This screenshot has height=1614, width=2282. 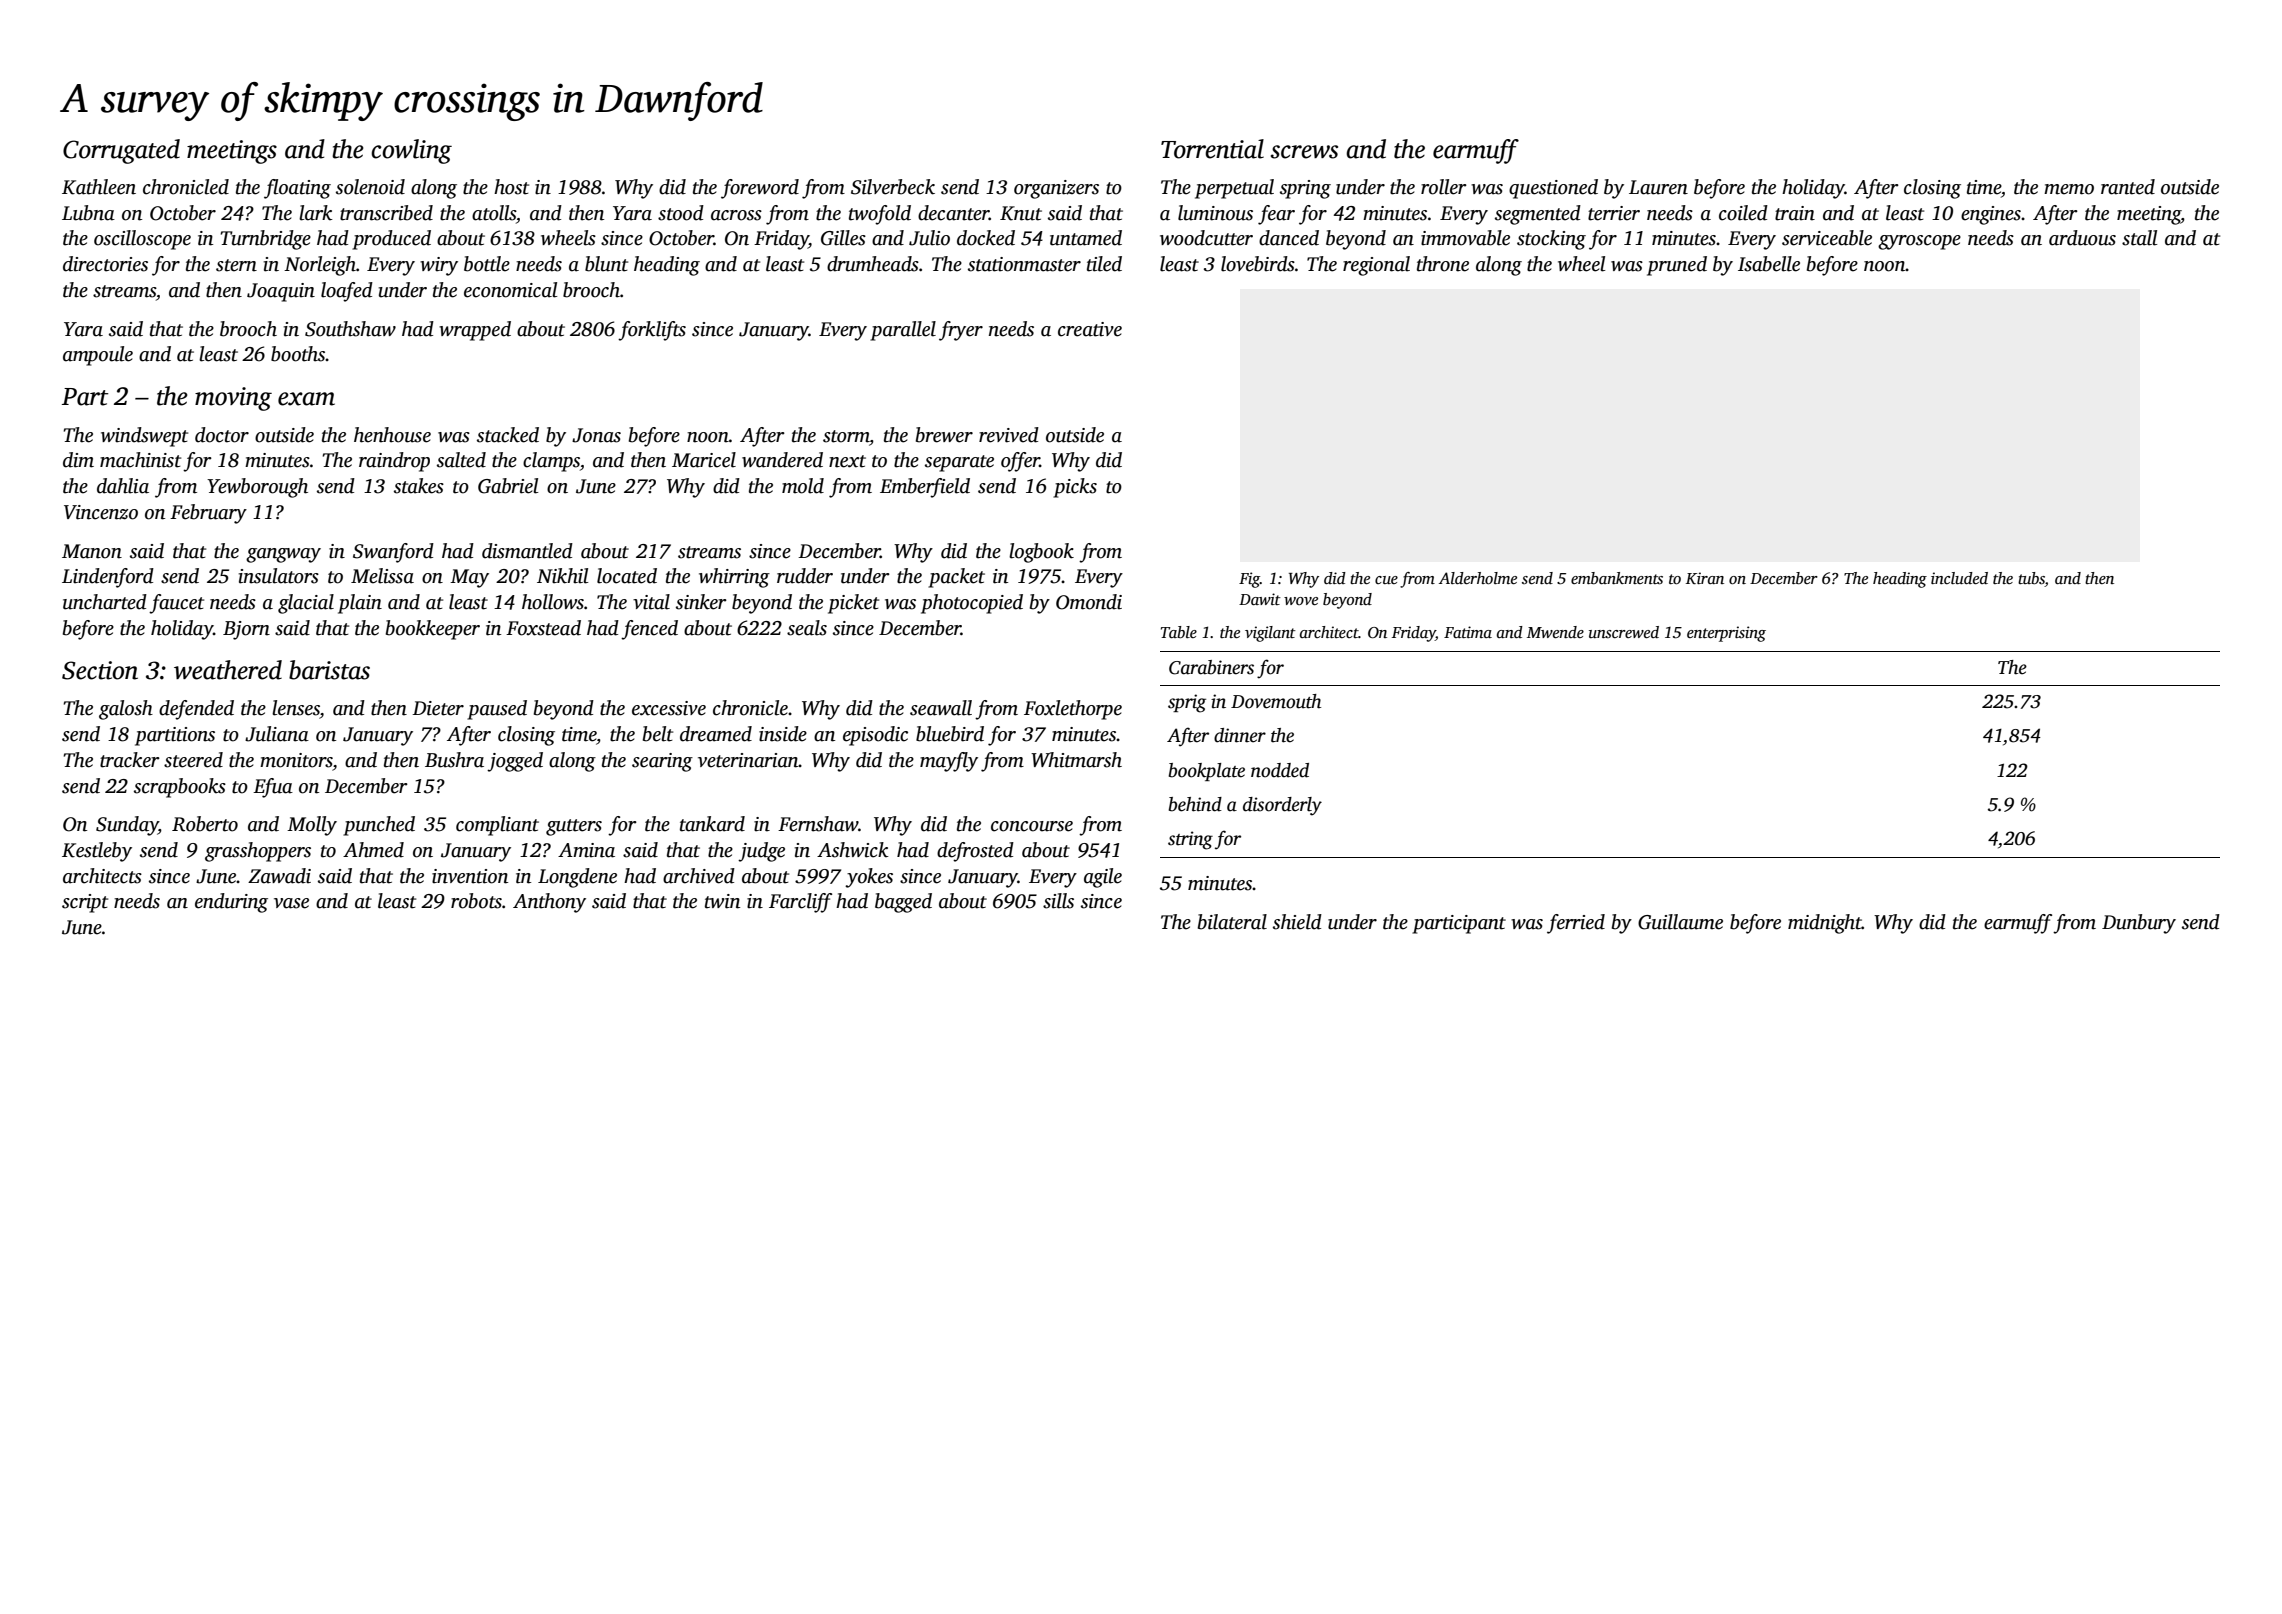 I want to click on tubs, so click(x=2031, y=579).
